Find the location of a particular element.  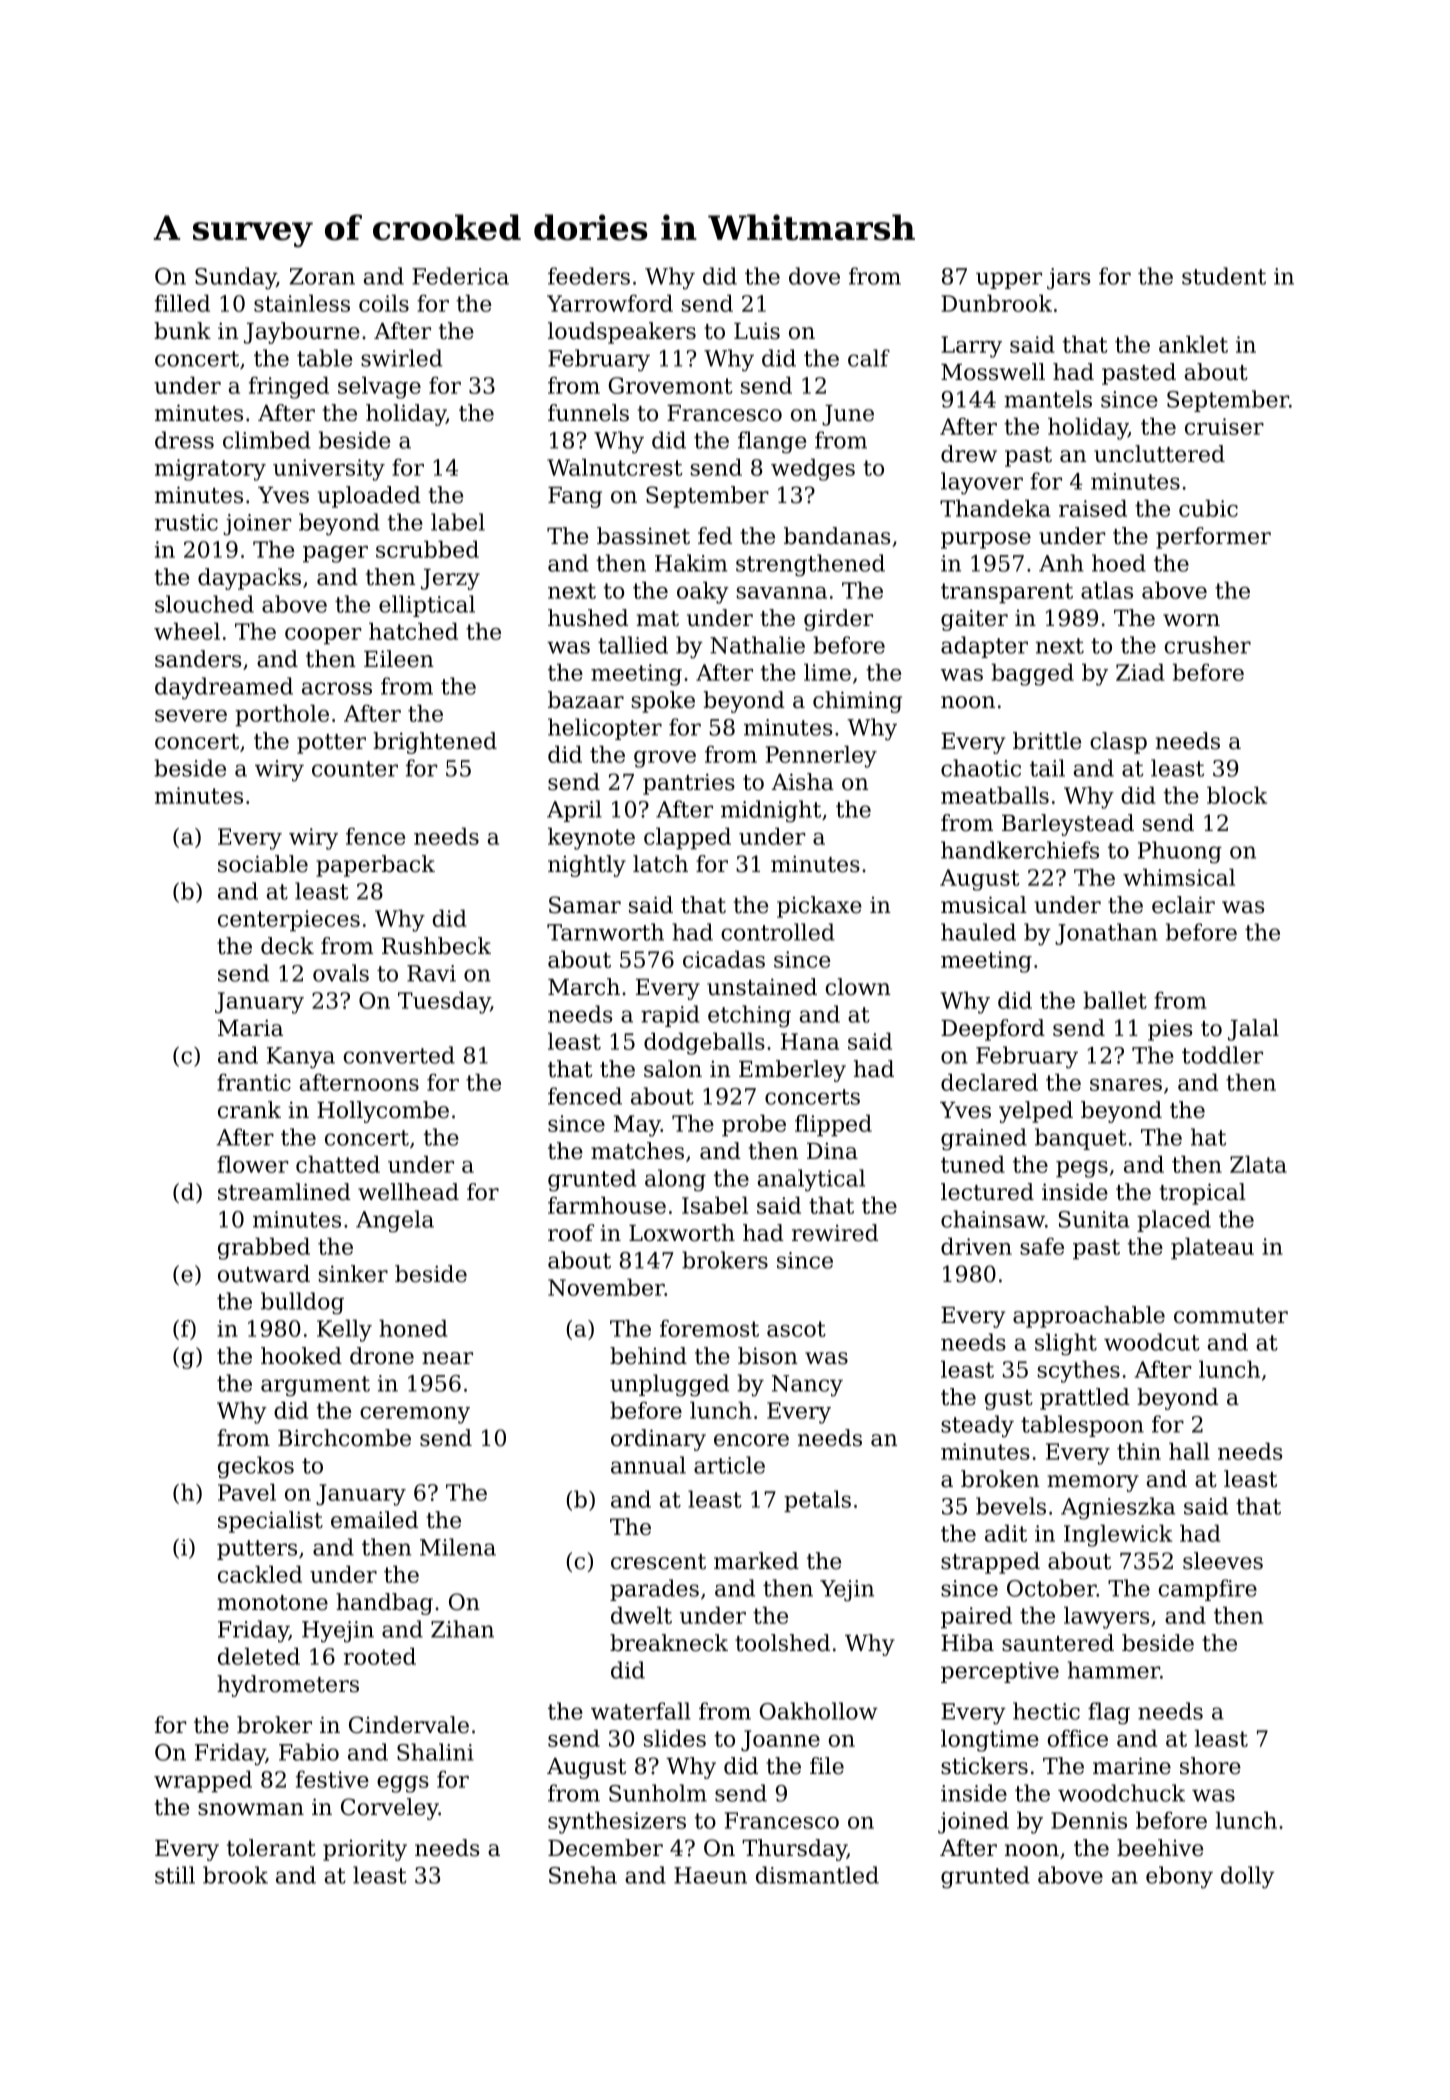

Cindervale is located at coordinates (409, 1725).
